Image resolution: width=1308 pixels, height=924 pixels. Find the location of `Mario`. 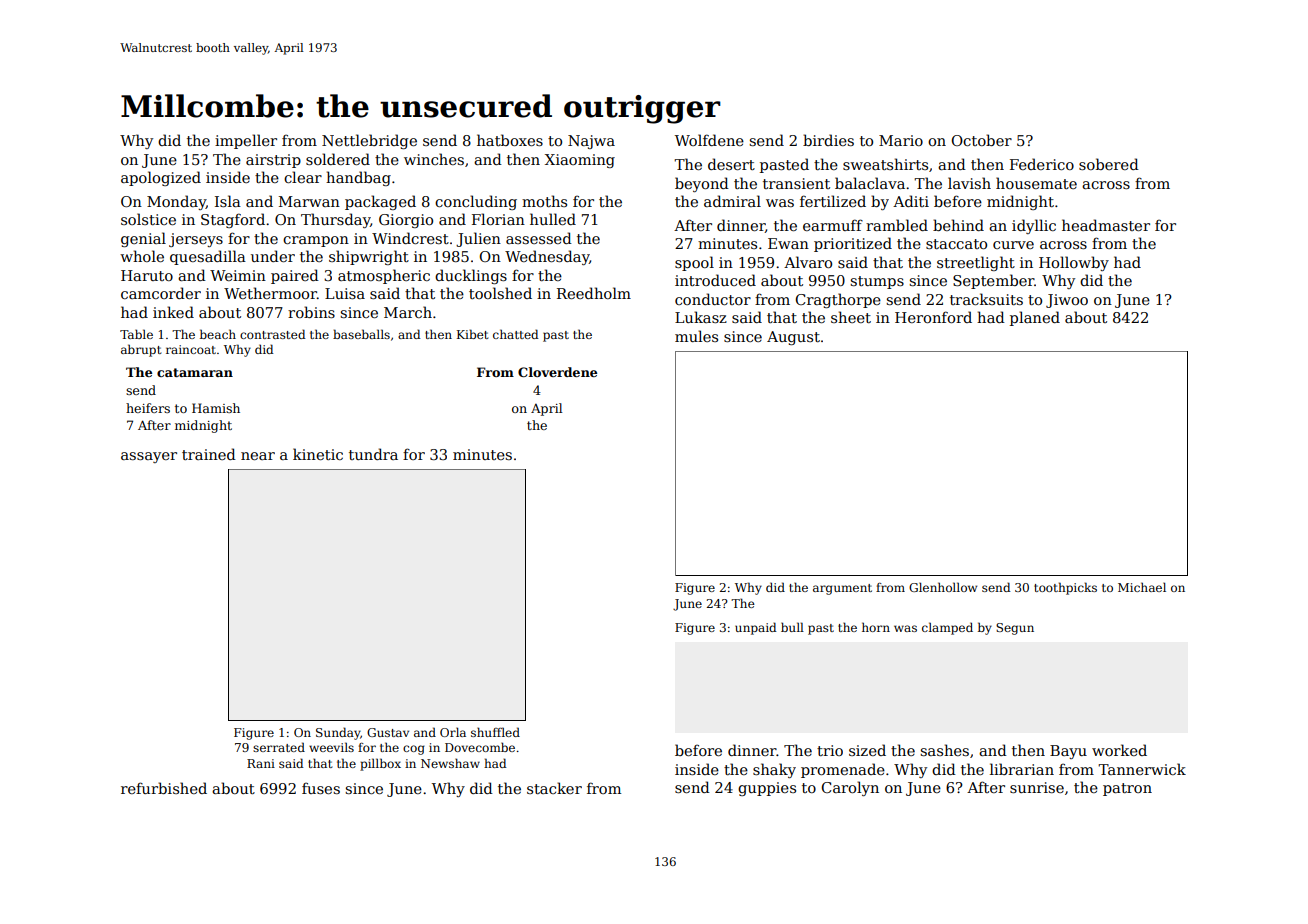

Mario is located at coordinates (901, 140).
